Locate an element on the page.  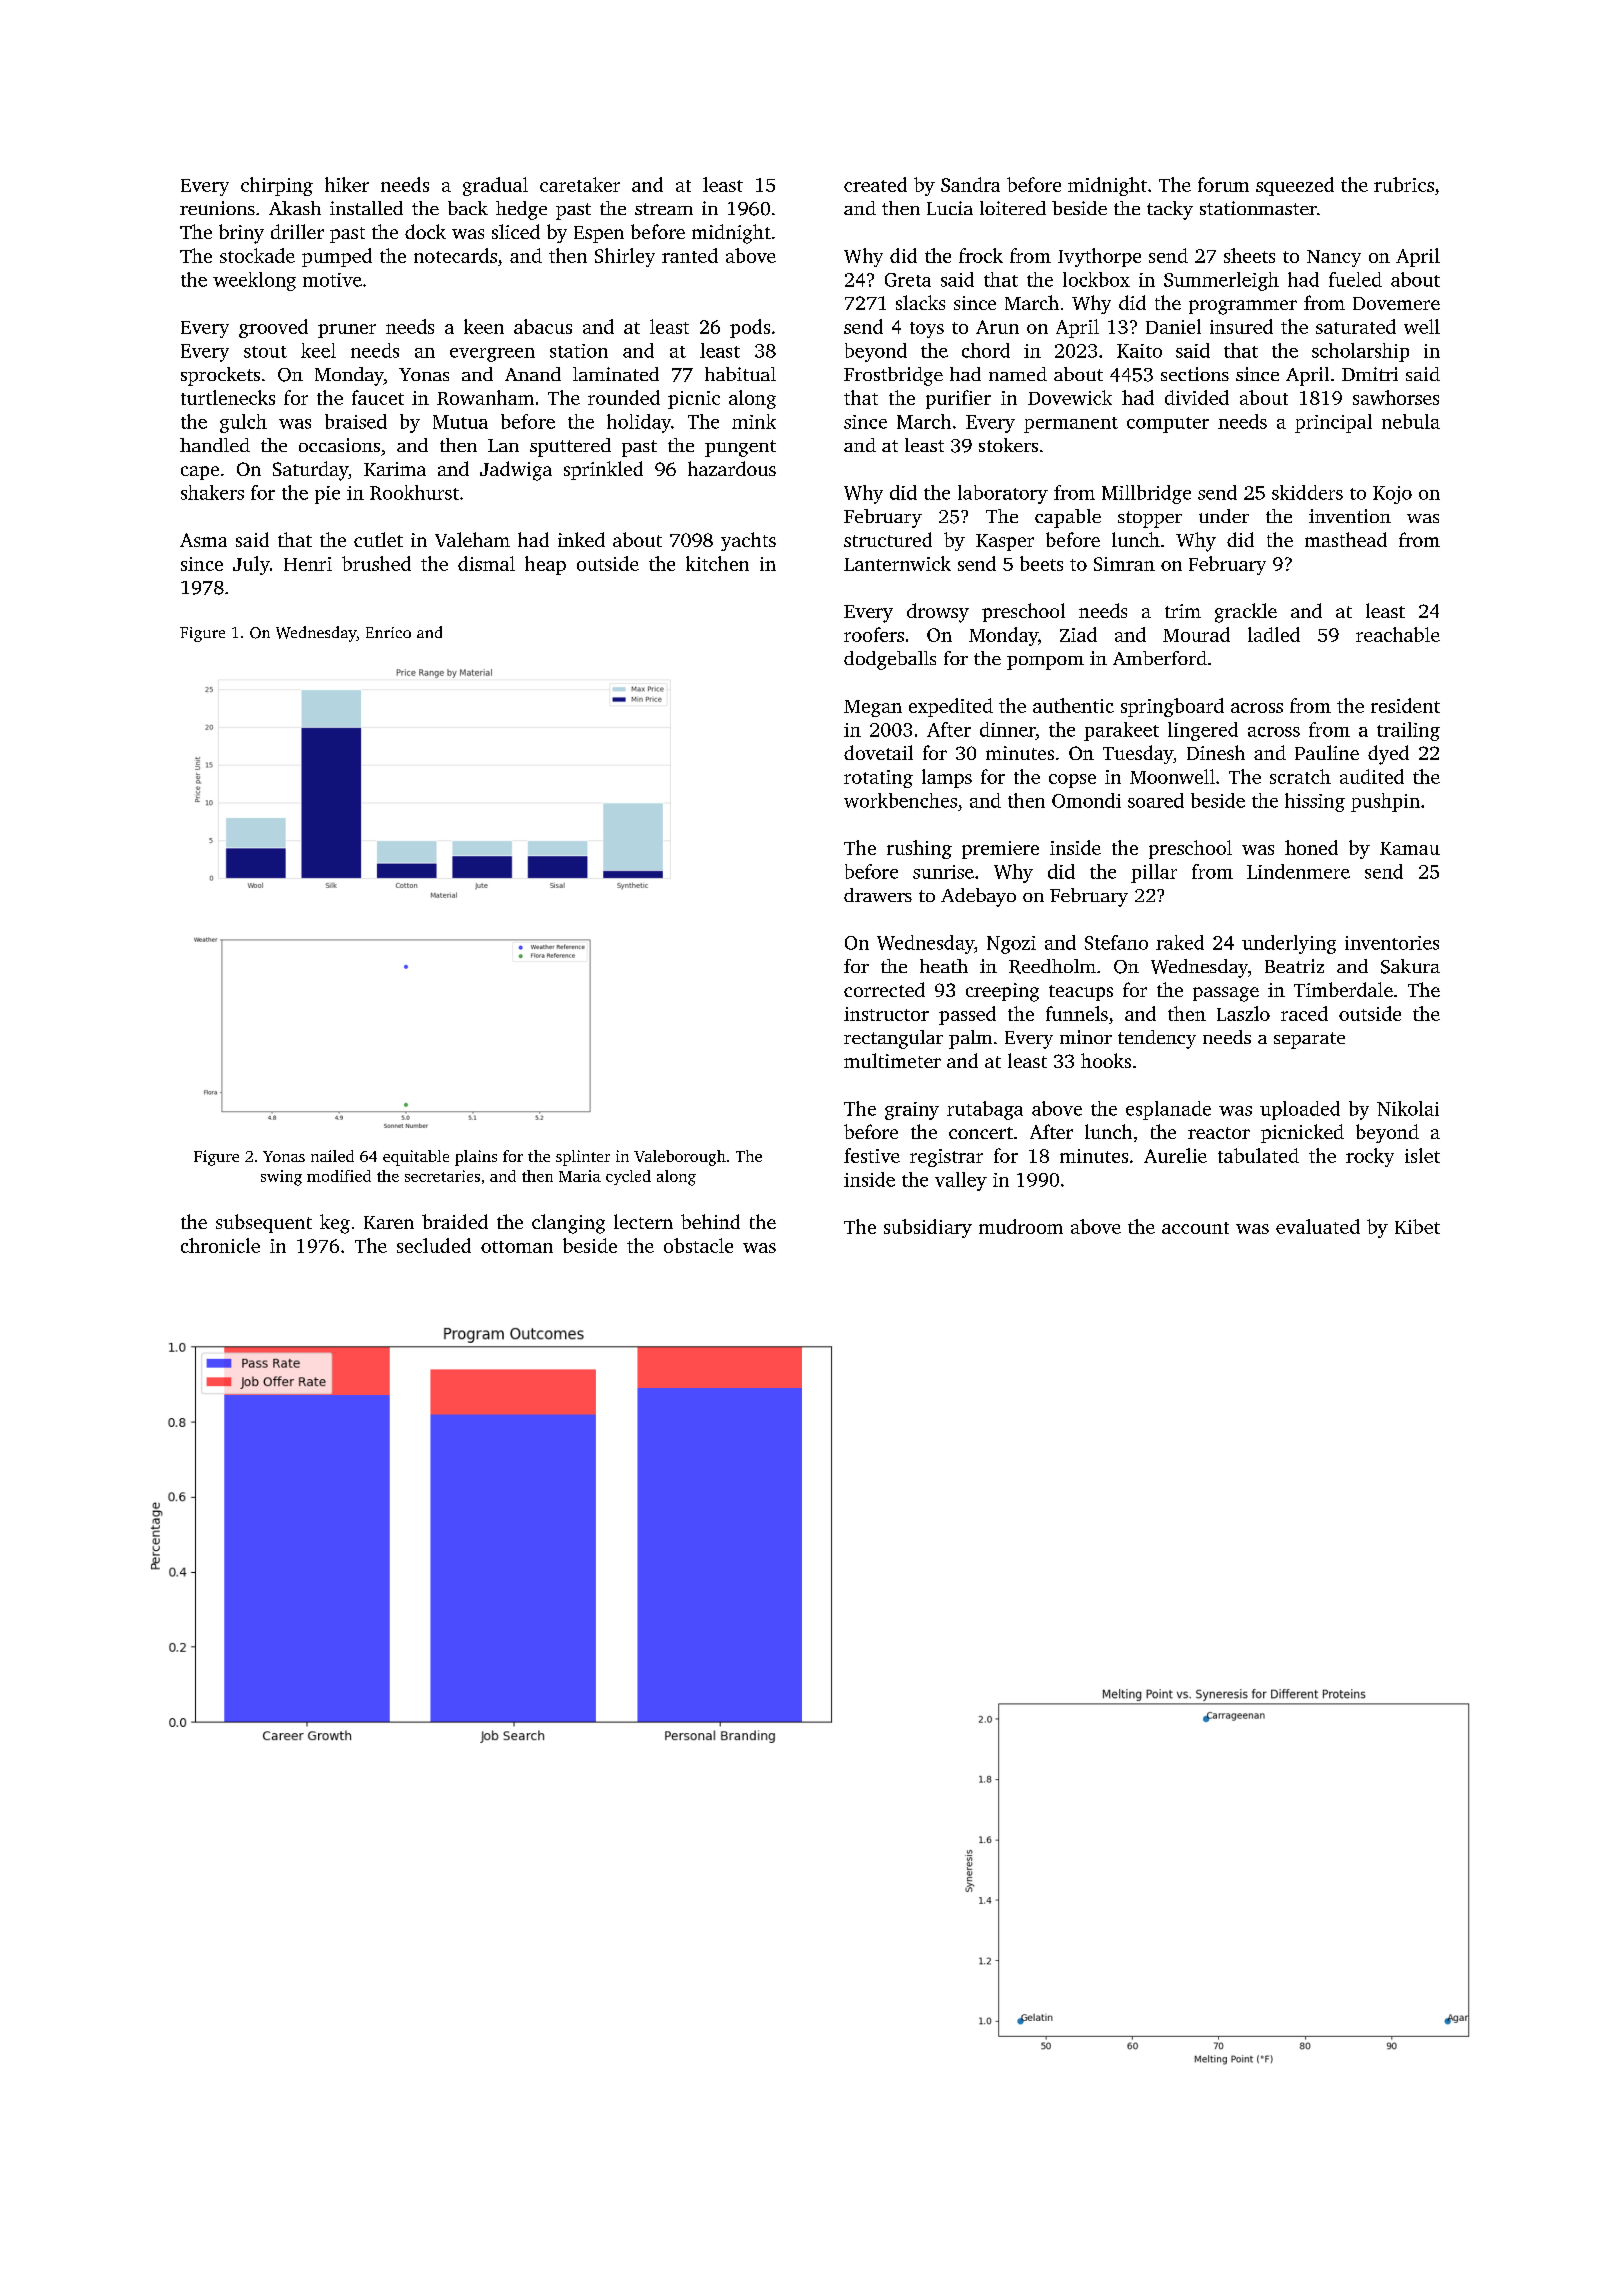
Enrico is located at coordinates (388, 632).
